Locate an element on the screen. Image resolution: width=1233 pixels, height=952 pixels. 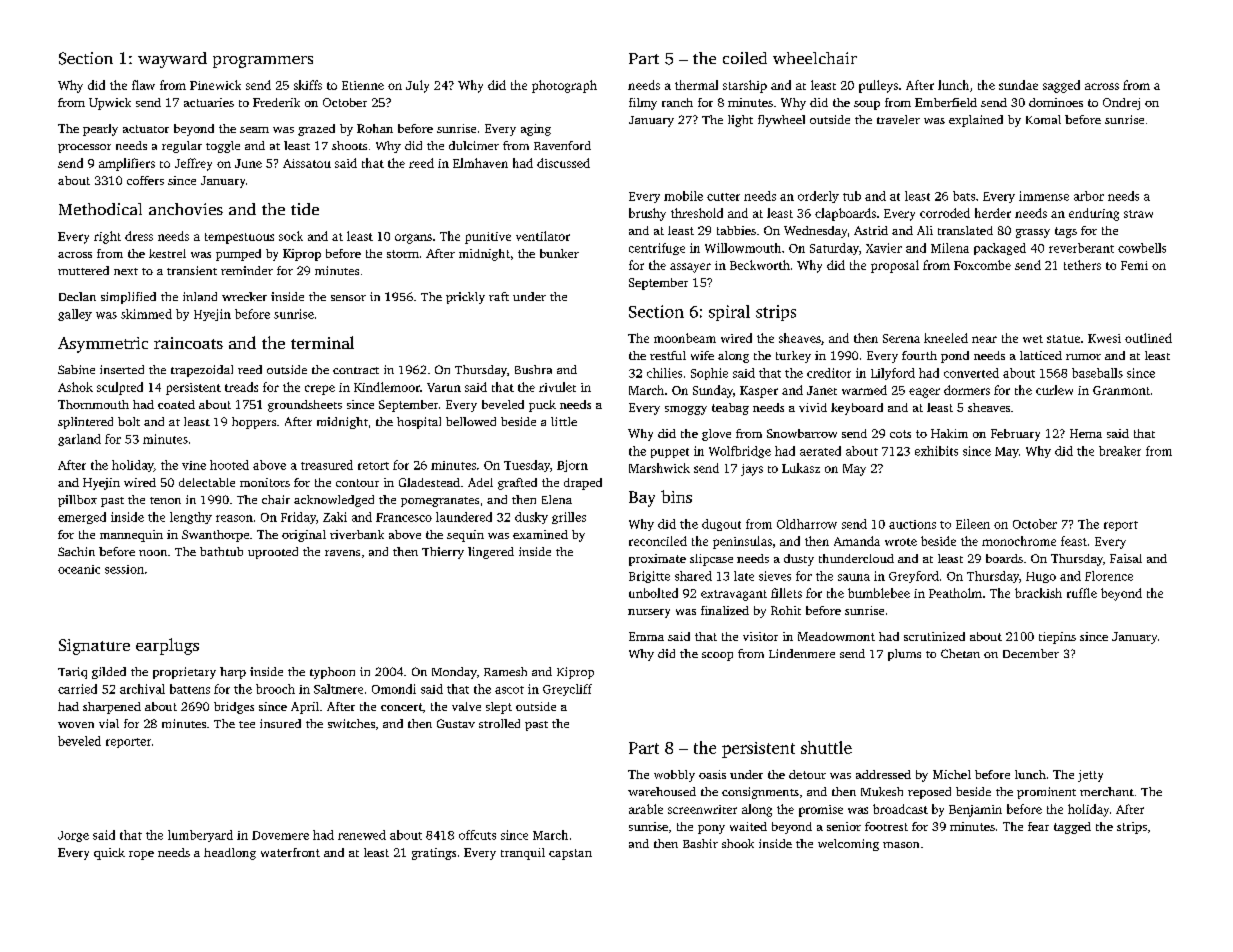
dugout is located at coordinates (721, 525).
